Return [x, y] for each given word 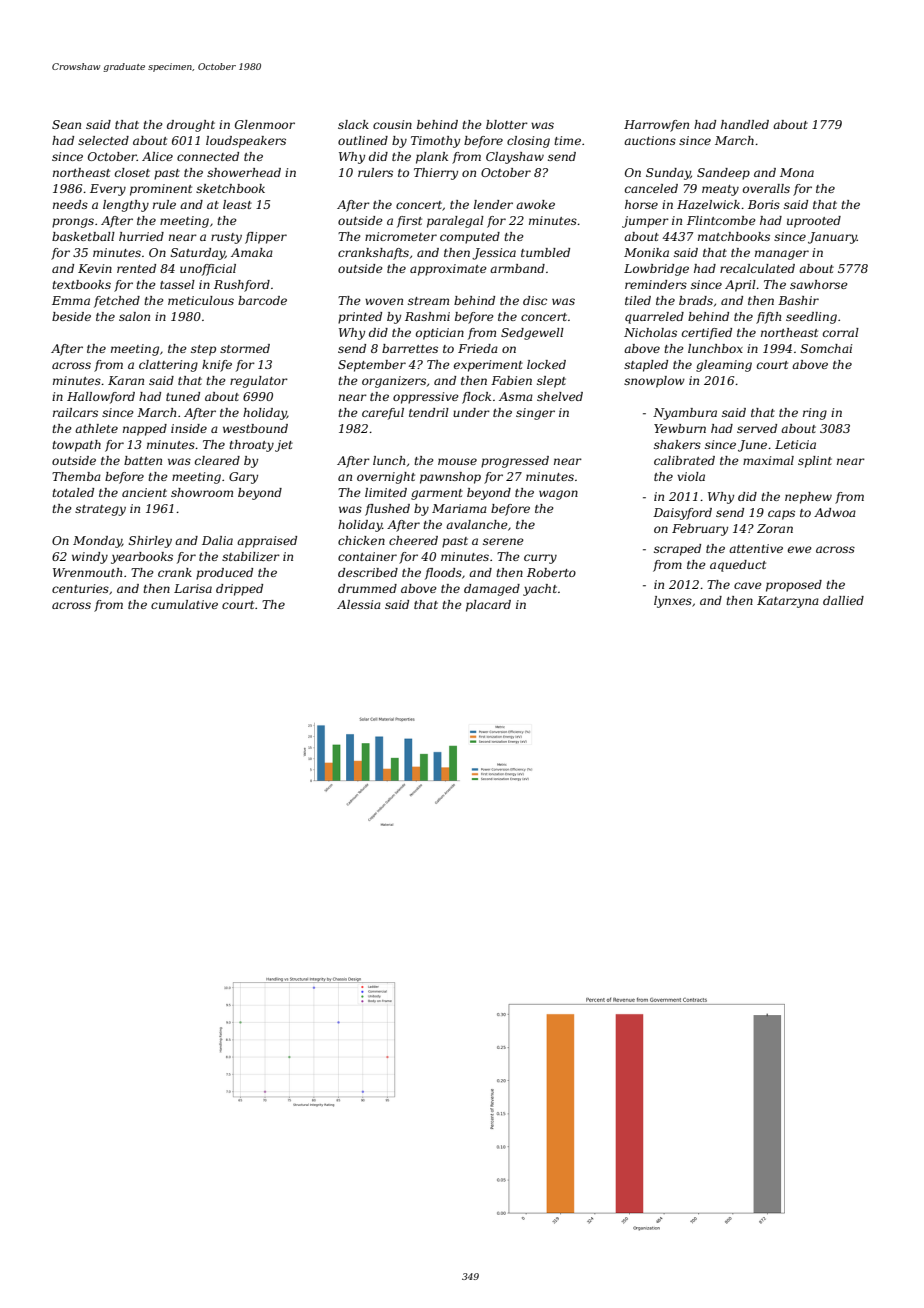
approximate [448, 270]
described [368, 572]
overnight [386, 478]
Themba [76, 476]
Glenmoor [265, 124]
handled [745, 124]
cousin [392, 124]
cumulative [184, 604]
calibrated [684, 460]
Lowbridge [656, 270]
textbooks [81, 284]
